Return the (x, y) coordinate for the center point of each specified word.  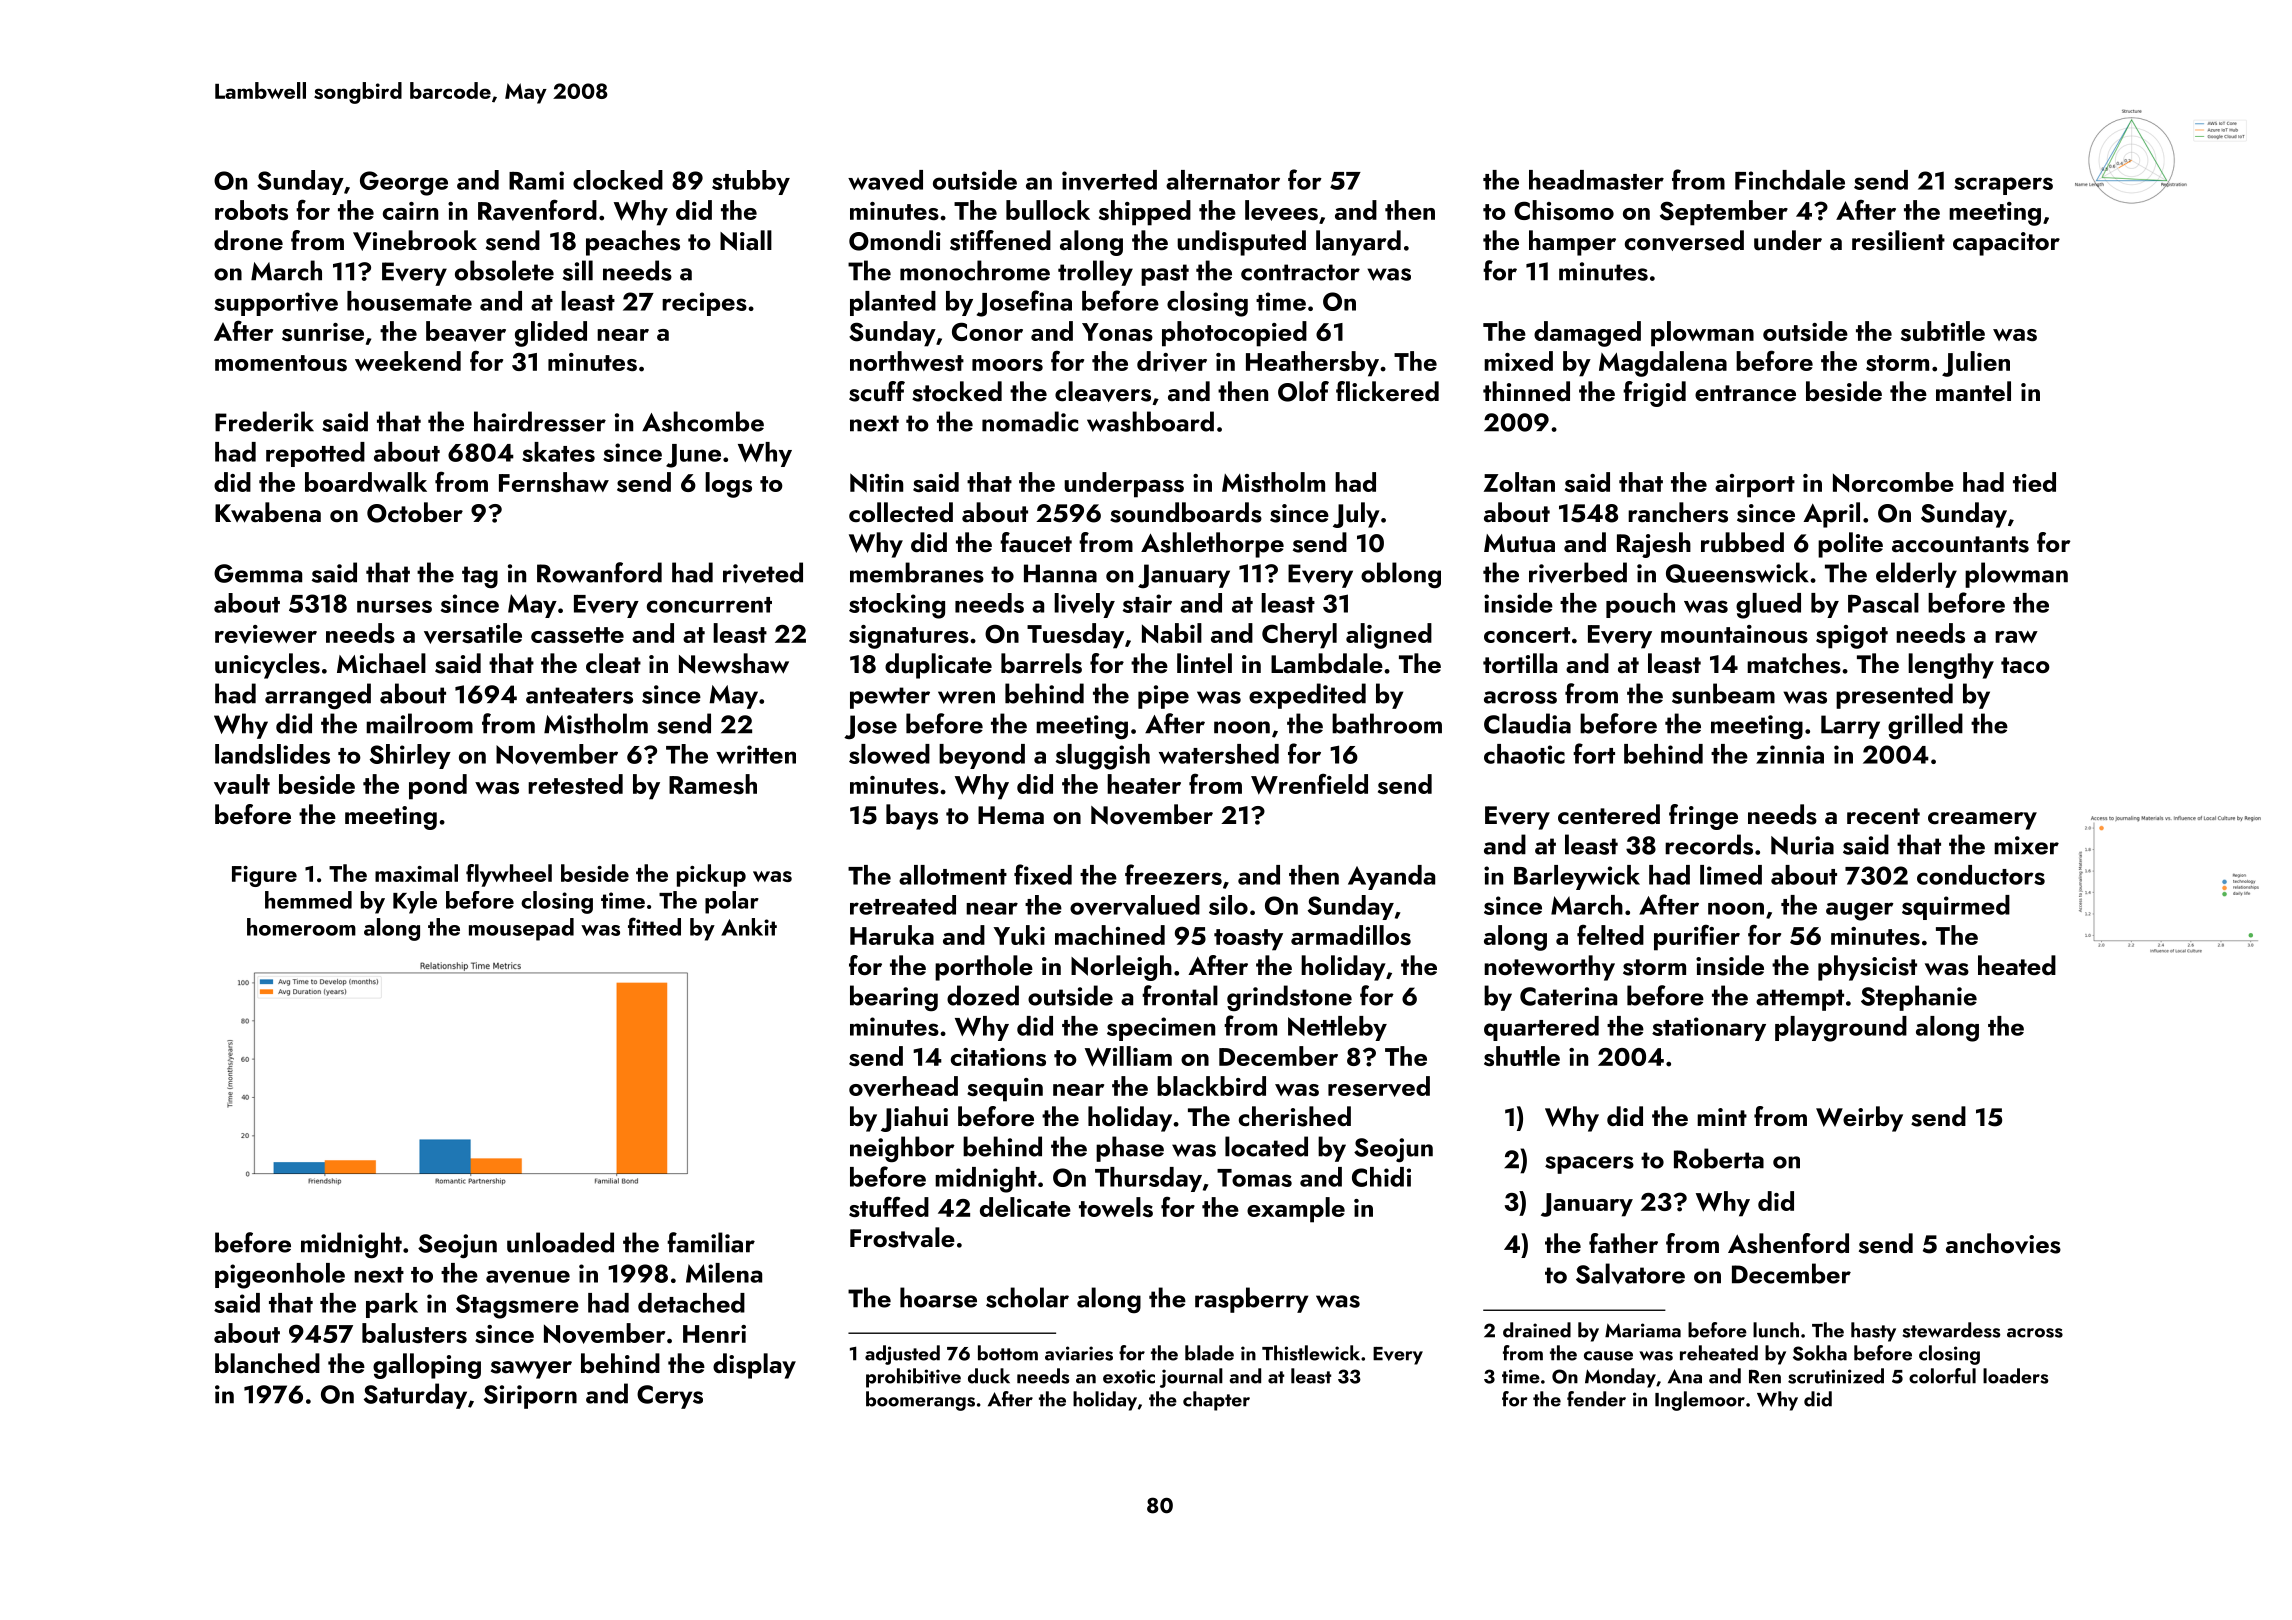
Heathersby (1312, 364)
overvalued (1135, 905)
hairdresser (540, 421)
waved (885, 180)
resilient (1898, 240)
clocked (618, 180)
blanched (267, 1363)
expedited (1307, 696)
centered (1609, 814)
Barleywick (1577, 877)
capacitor (2006, 244)
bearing (894, 998)
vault (242, 784)
